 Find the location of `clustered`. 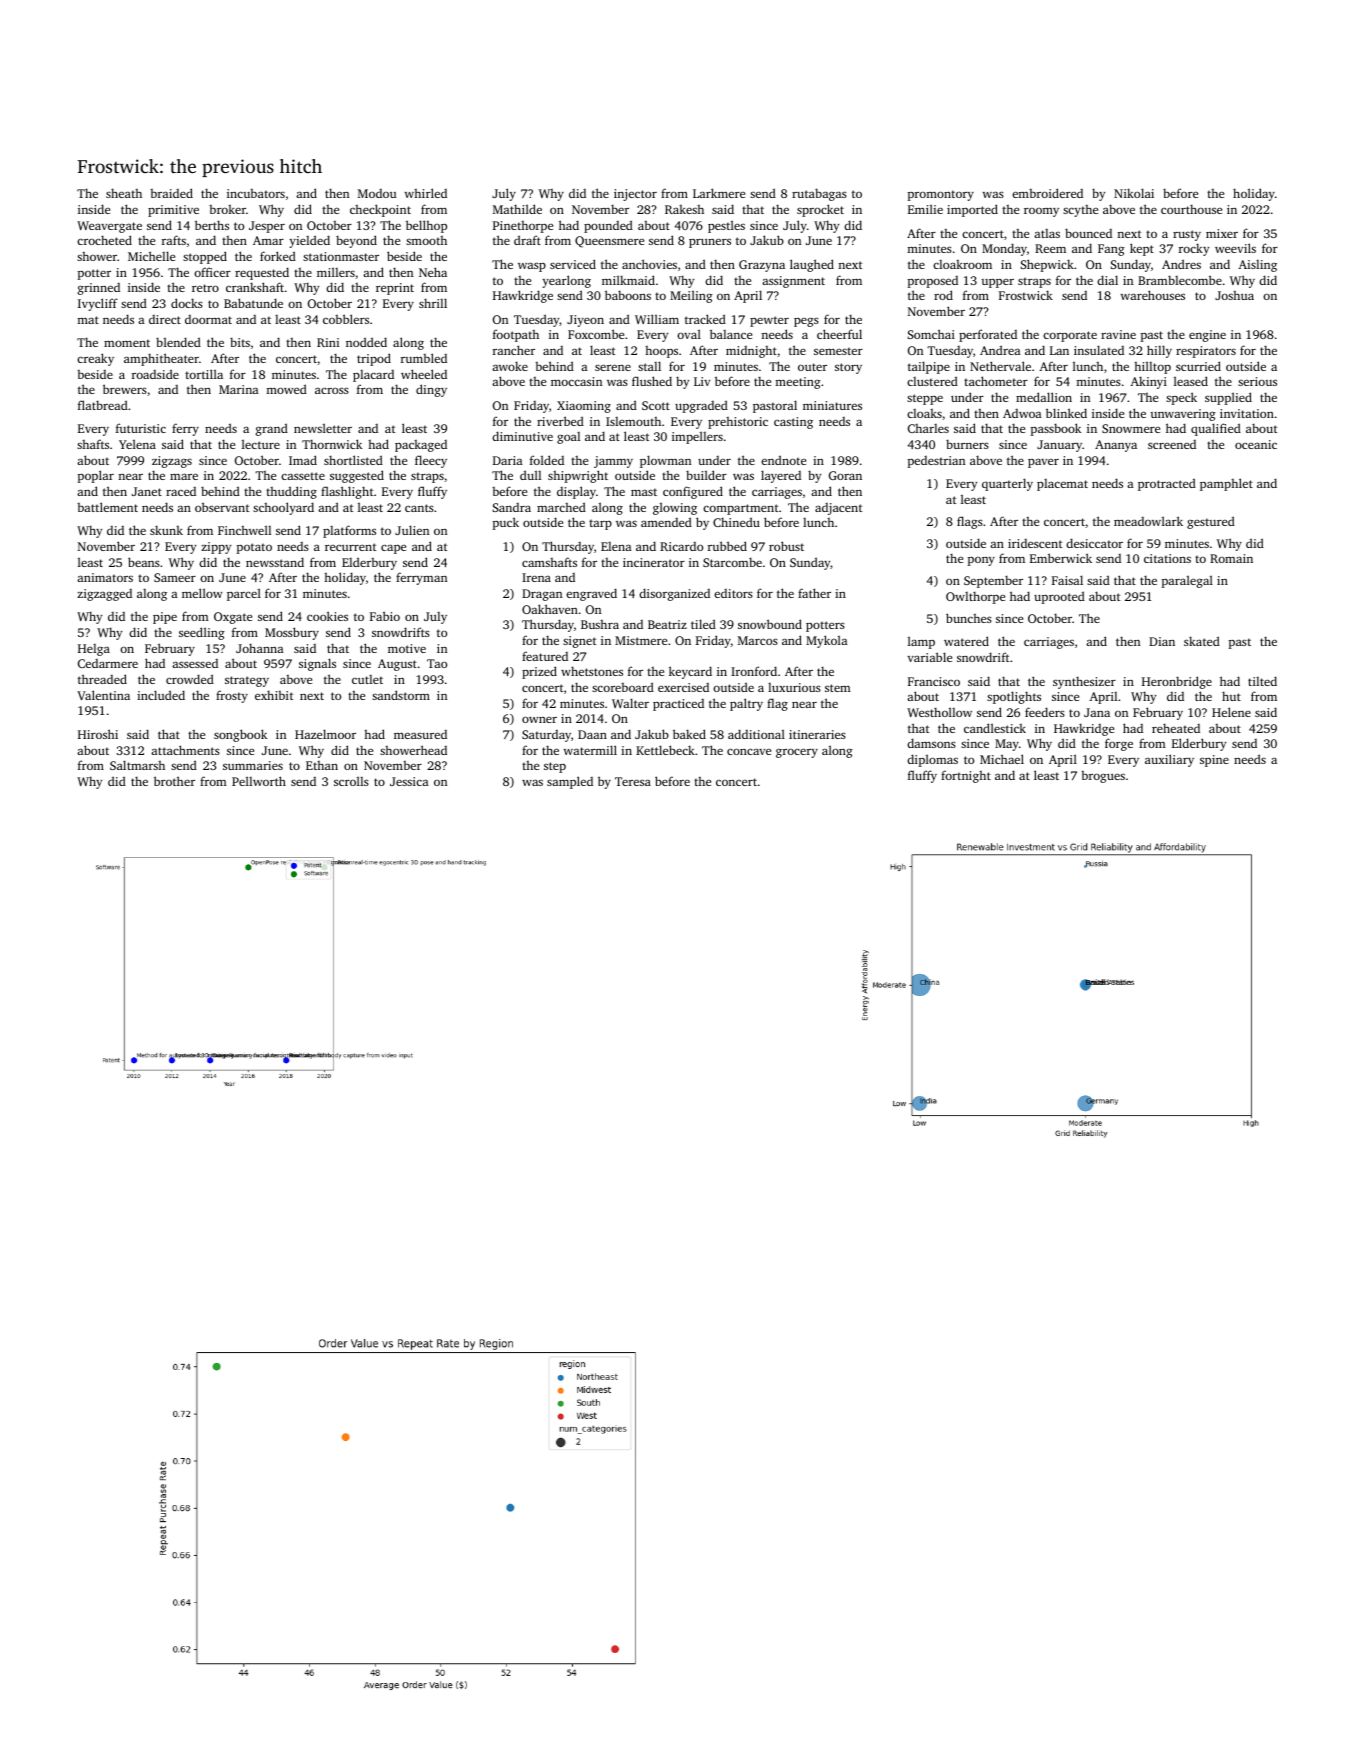

clustered is located at coordinates (932, 381).
